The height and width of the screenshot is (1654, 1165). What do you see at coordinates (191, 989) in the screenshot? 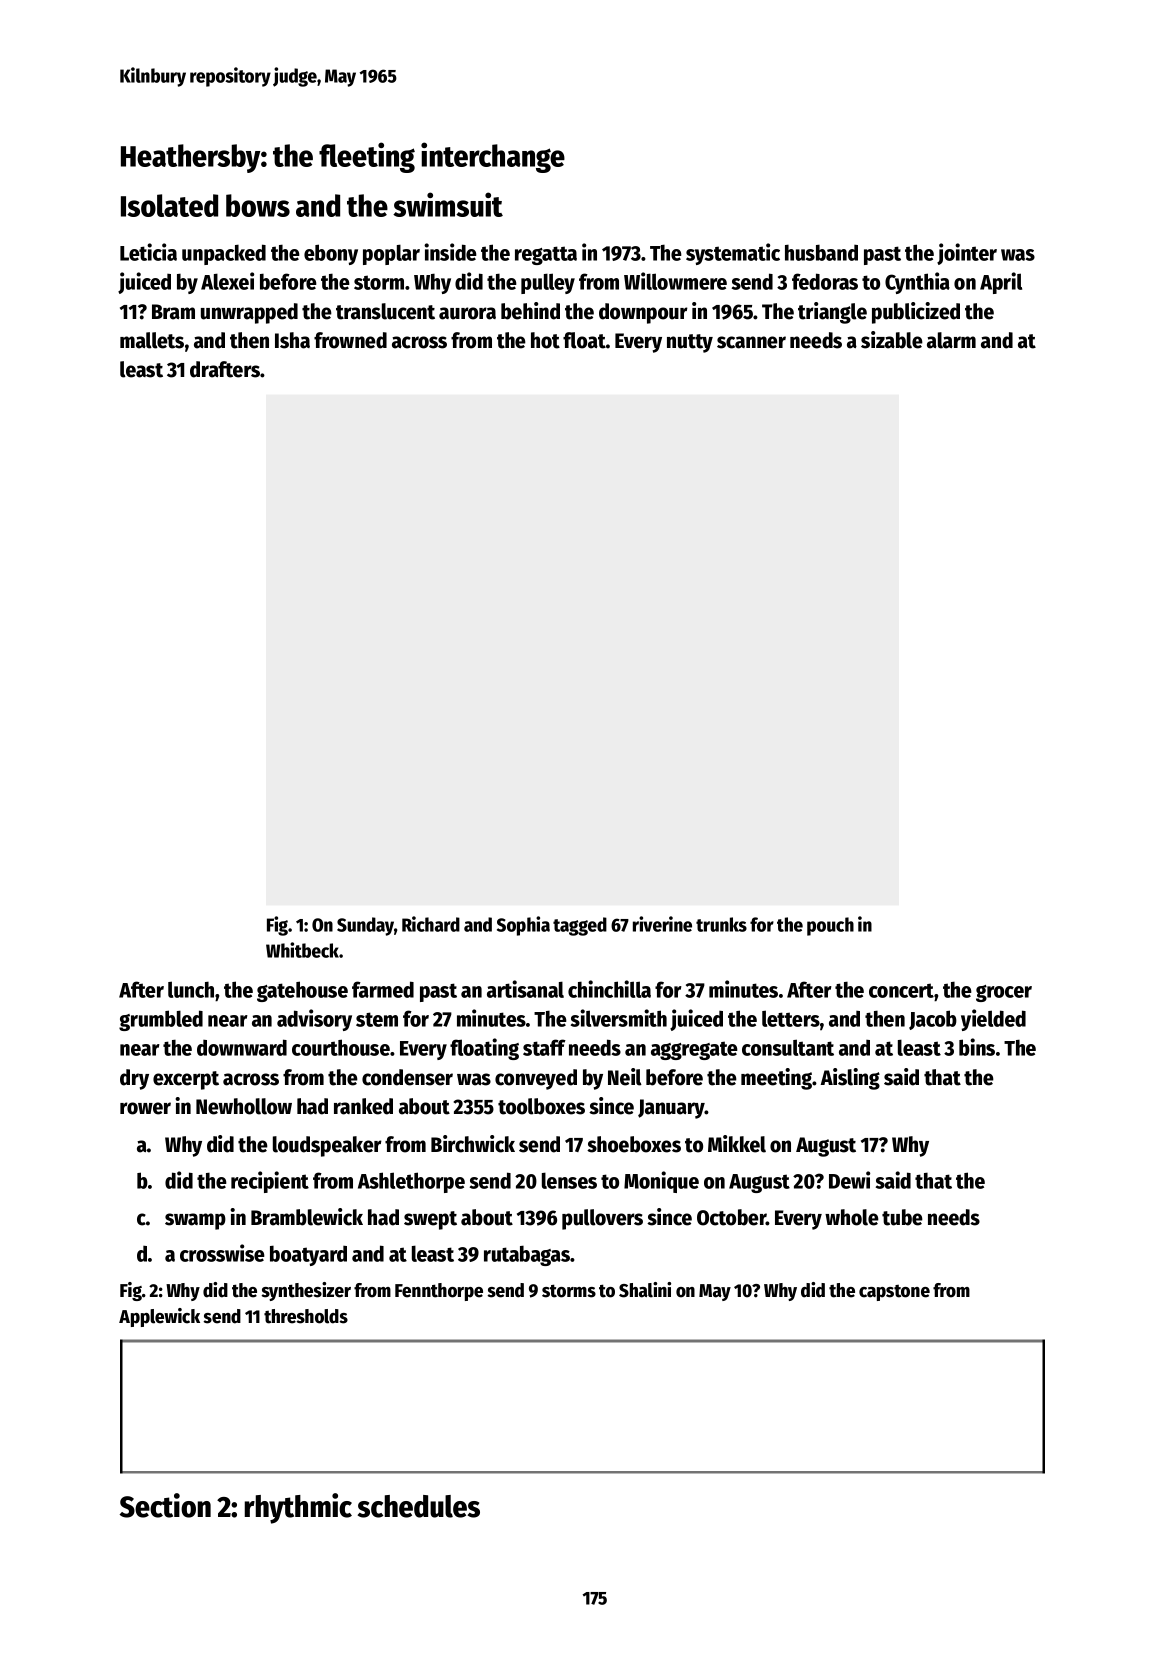
I see `lunch` at bounding box center [191, 989].
